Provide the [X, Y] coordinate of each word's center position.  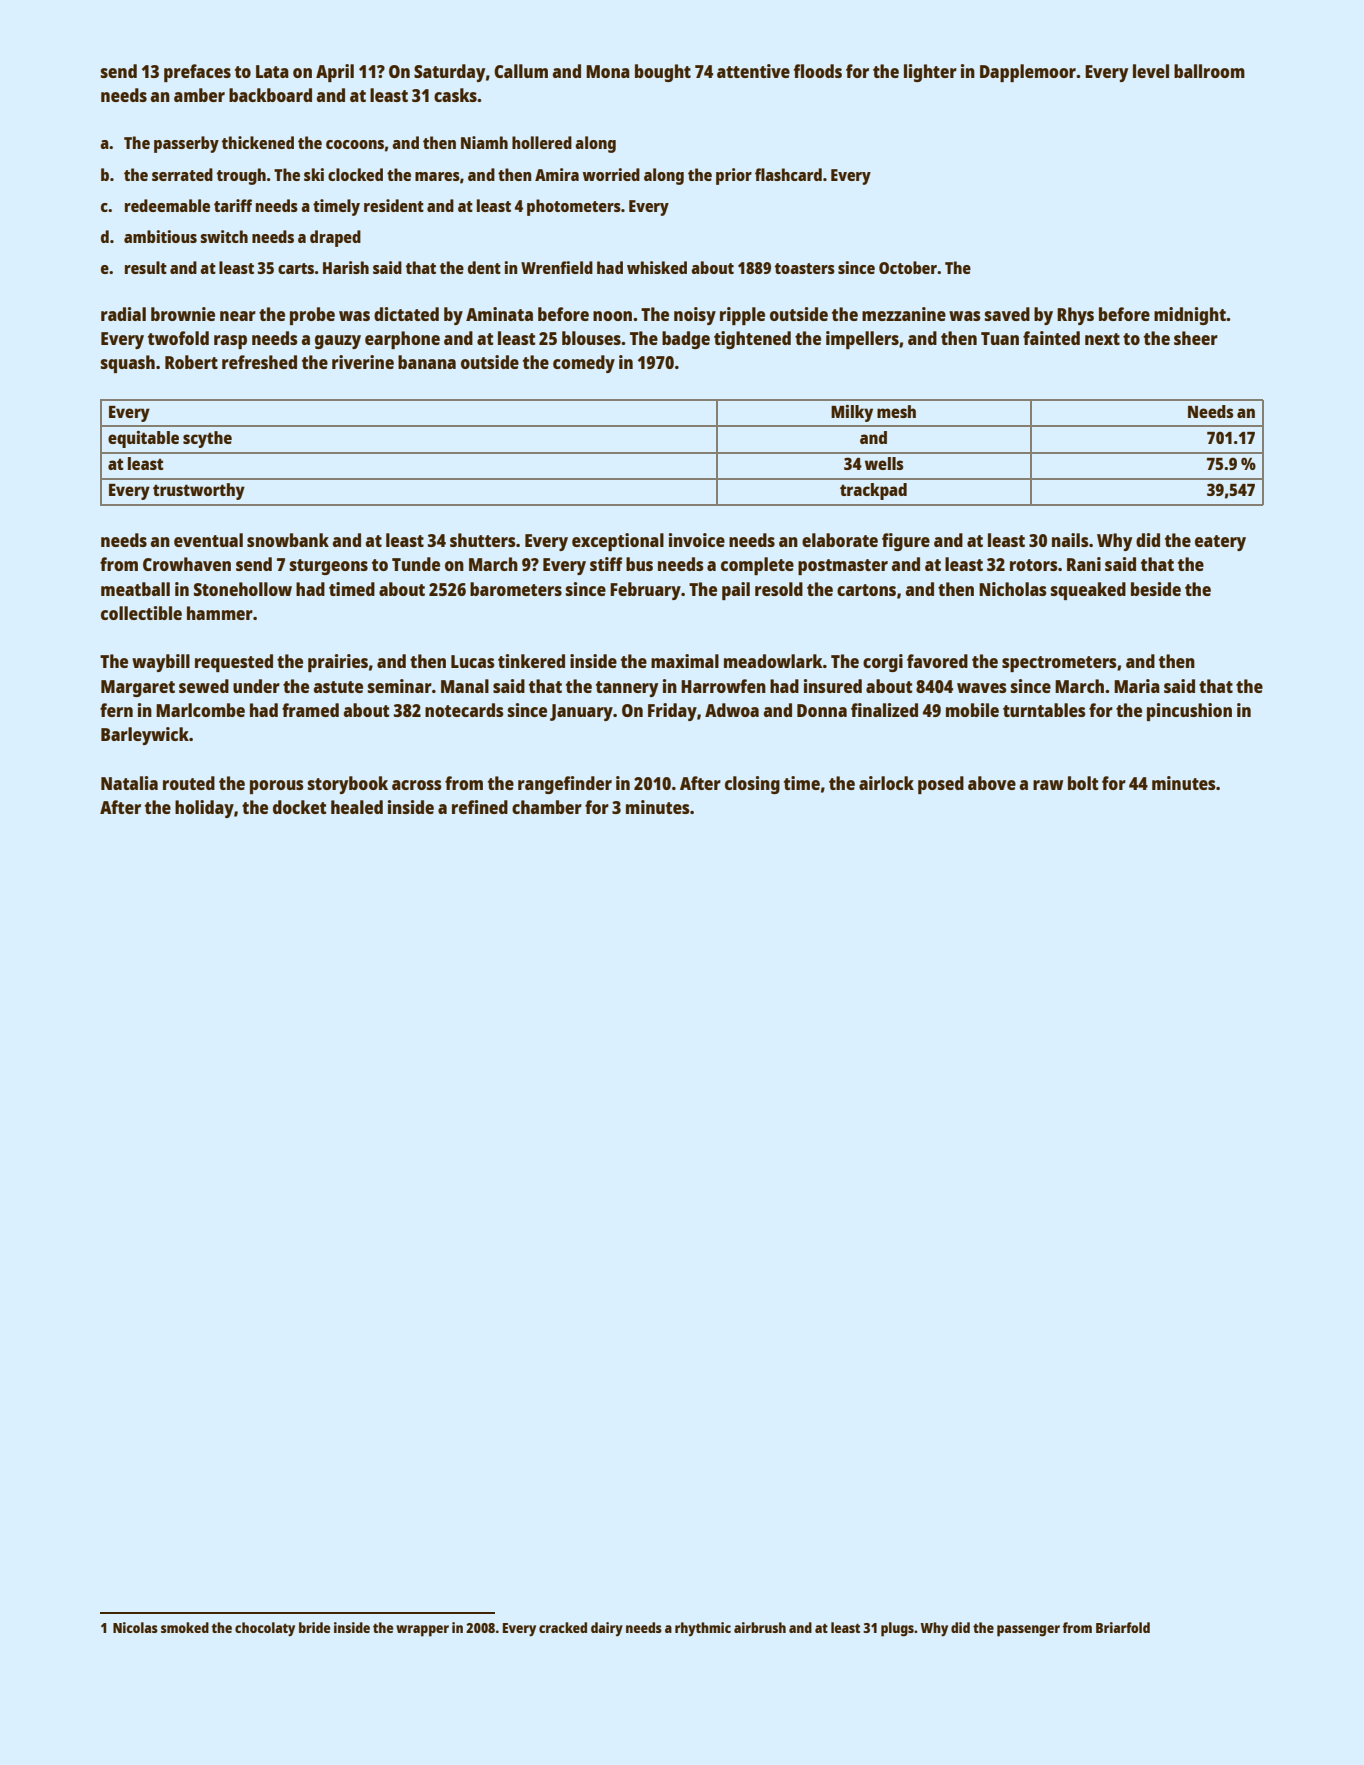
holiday [204, 809]
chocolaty [265, 1629]
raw [1048, 785]
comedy [584, 364]
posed [941, 785]
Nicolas [135, 1627]
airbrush [760, 1627]
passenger [1028, 1631]
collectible [141, 613]
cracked [563, 1627]
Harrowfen [723, 686]
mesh [896, 411]
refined [480, 807]
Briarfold [1123, 1627]
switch [224, 236]
